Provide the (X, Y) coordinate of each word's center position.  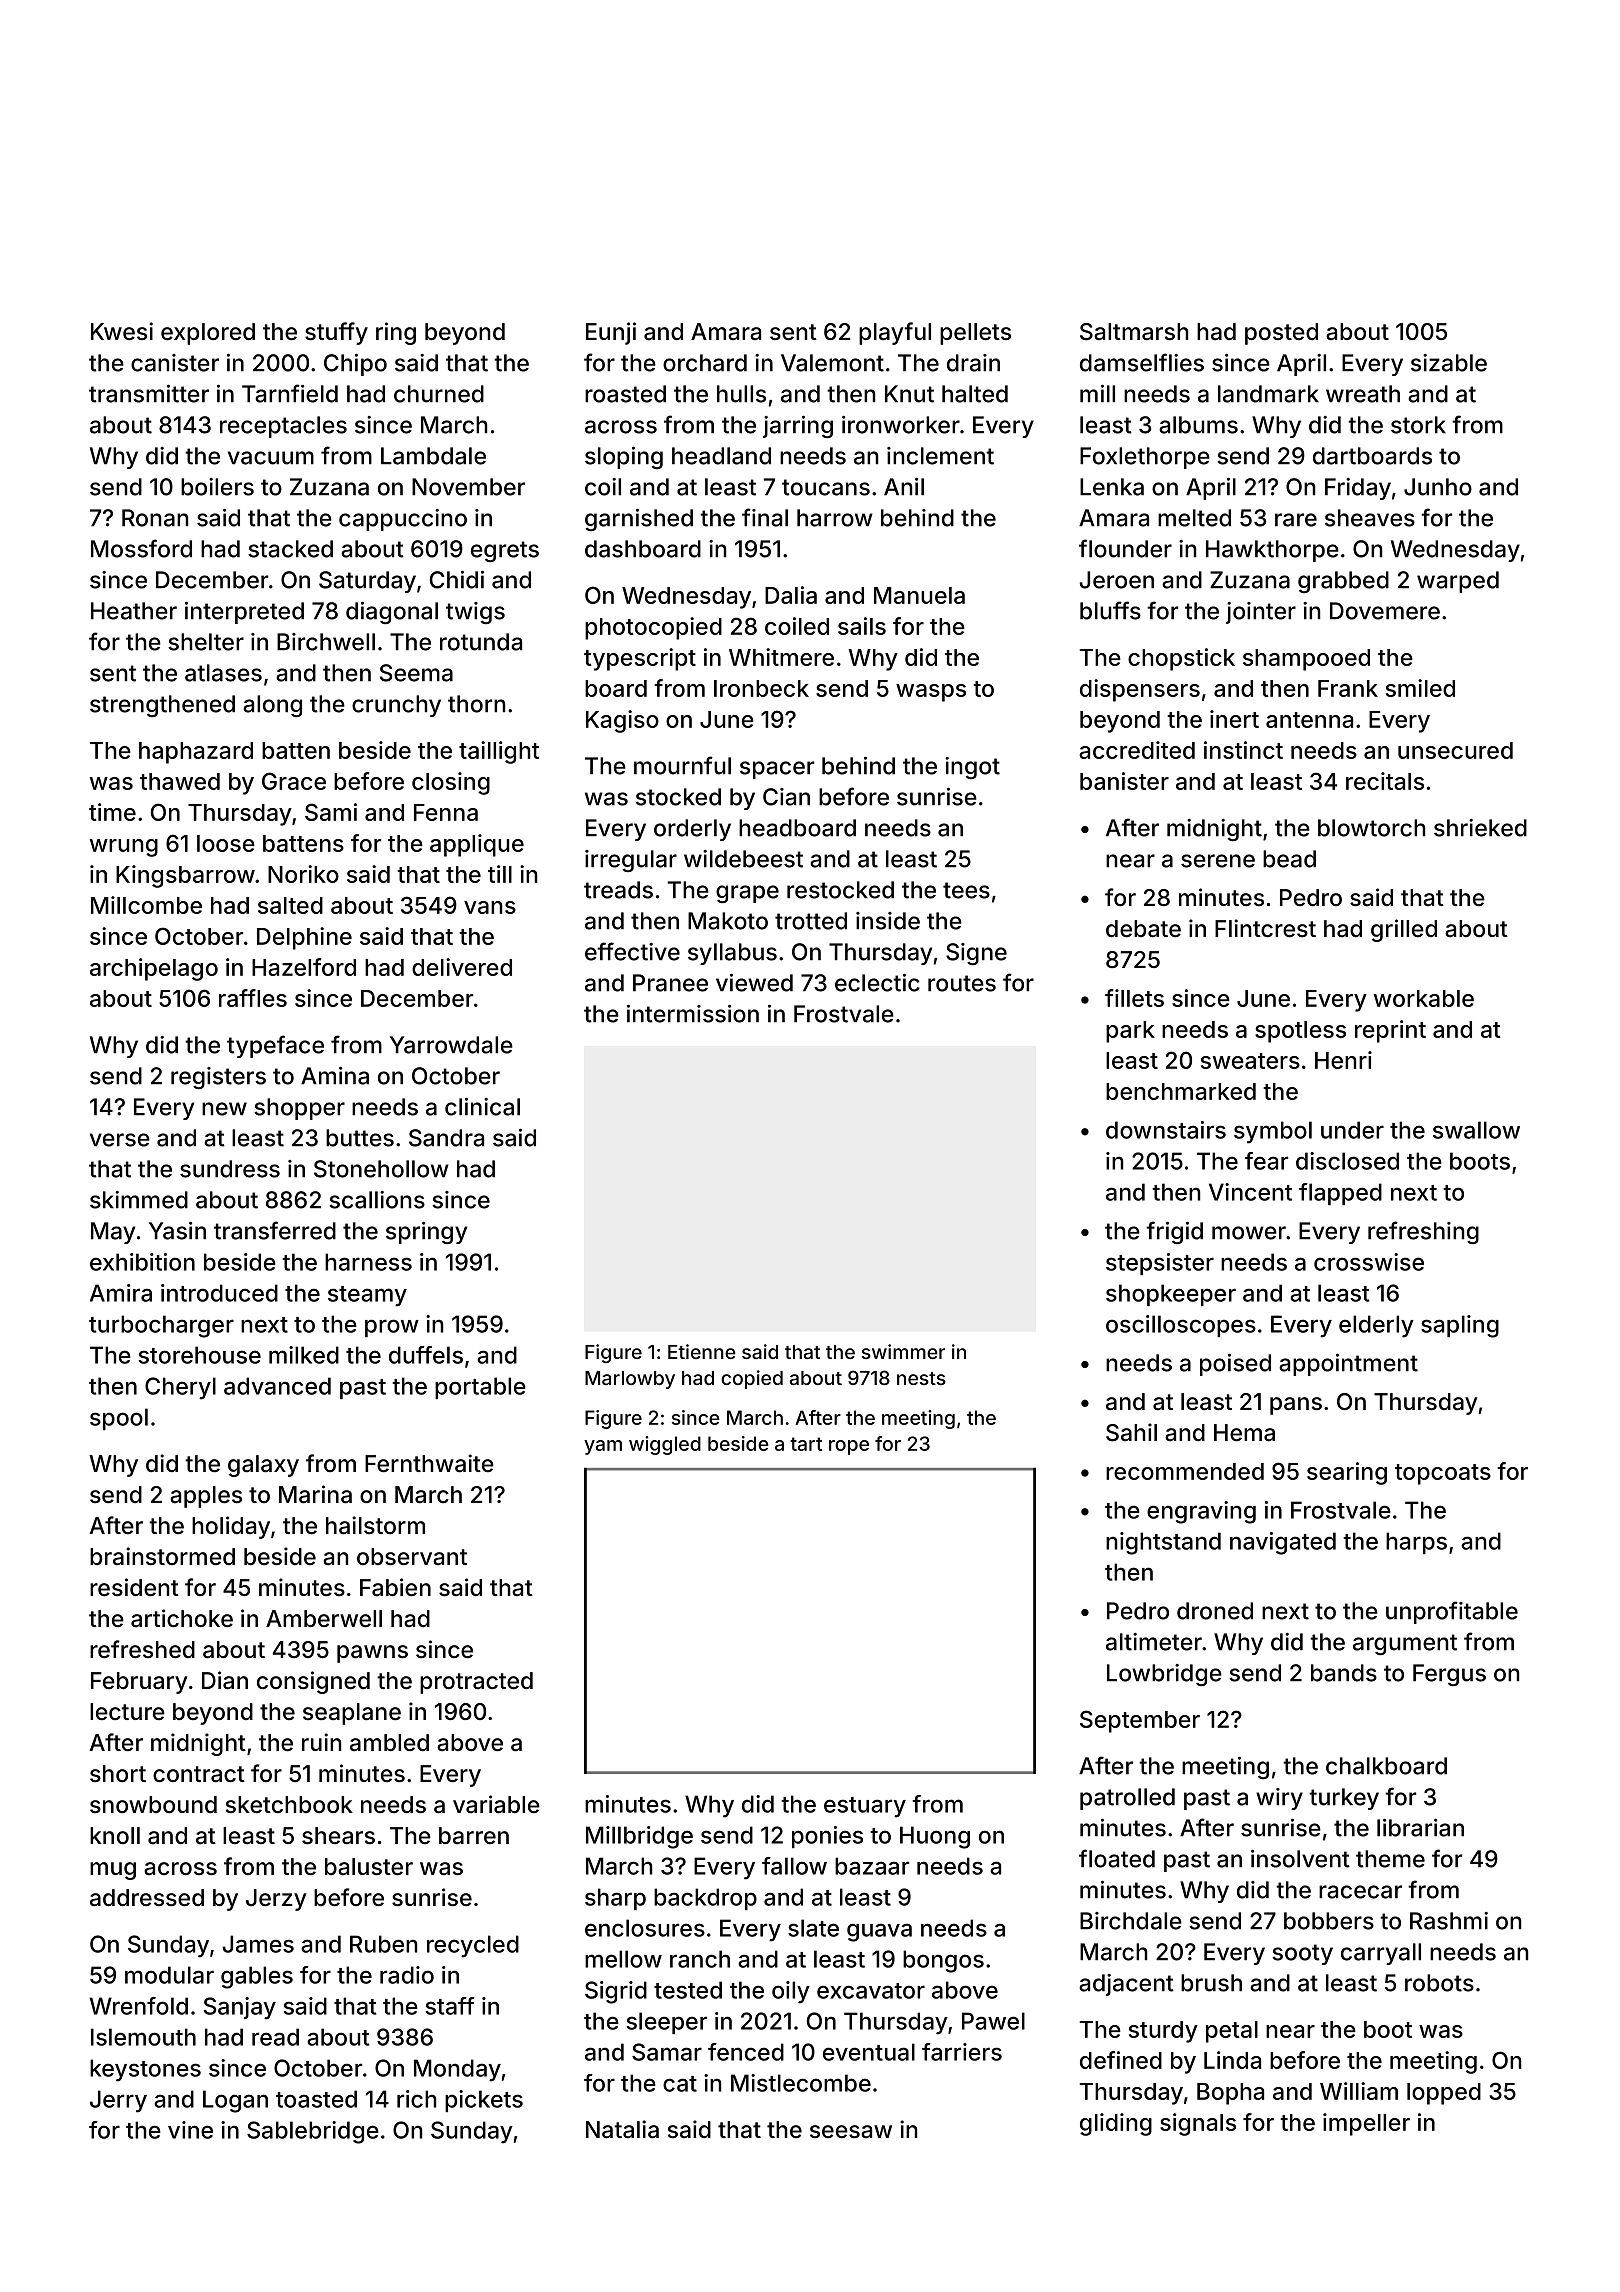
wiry (1279, 1799)
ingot (972, 768)
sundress (230, 1169)
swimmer (903, 1351)
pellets (975, 334)
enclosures (645, 1928)
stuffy (336, 333)
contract (199, 1774)
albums (1198, 425)
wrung (124, 848)
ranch (700, 1959)
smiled (1420, 688)
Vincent (1250, 1192)
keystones (145, 2070)
